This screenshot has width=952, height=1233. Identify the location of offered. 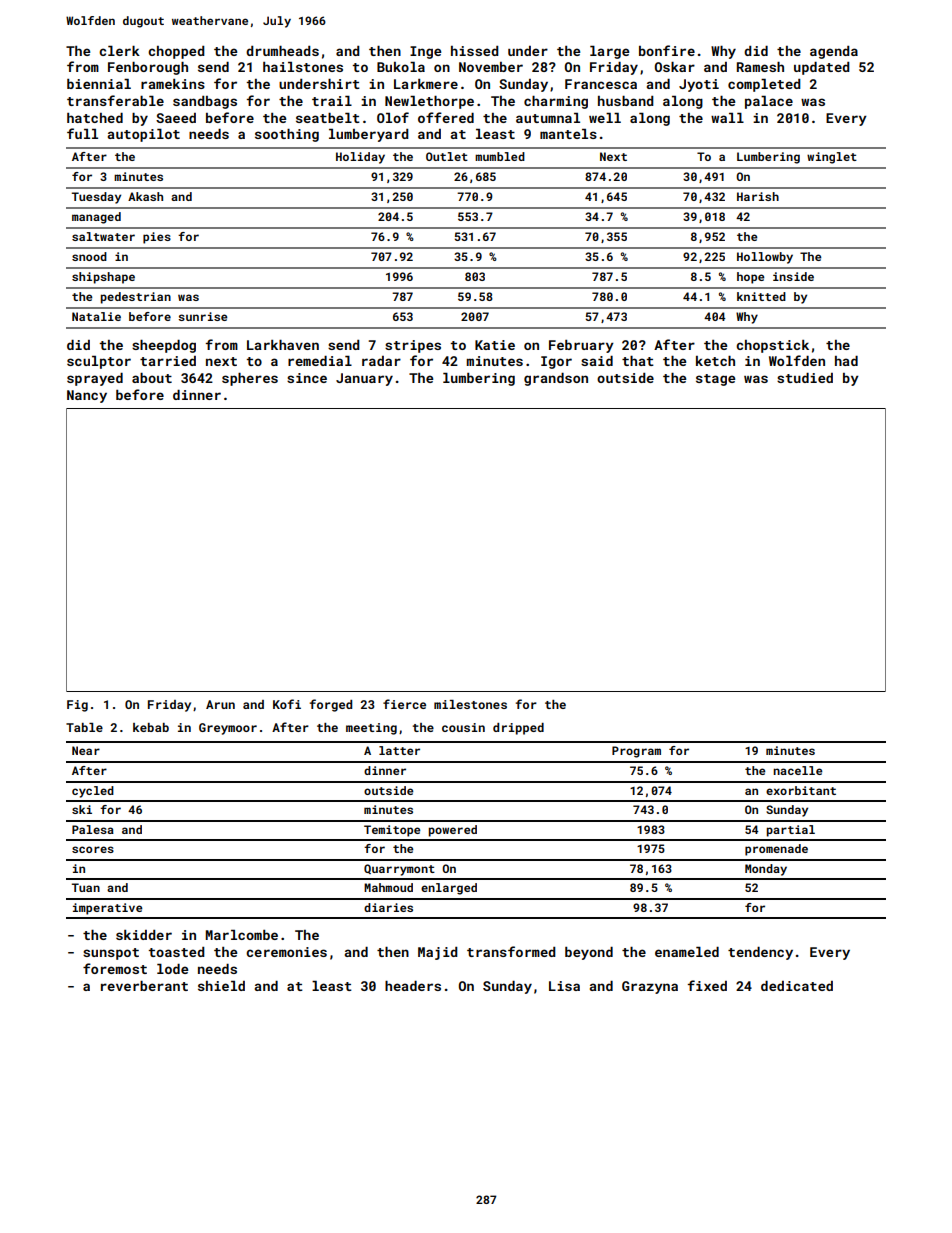
(446, 117).
